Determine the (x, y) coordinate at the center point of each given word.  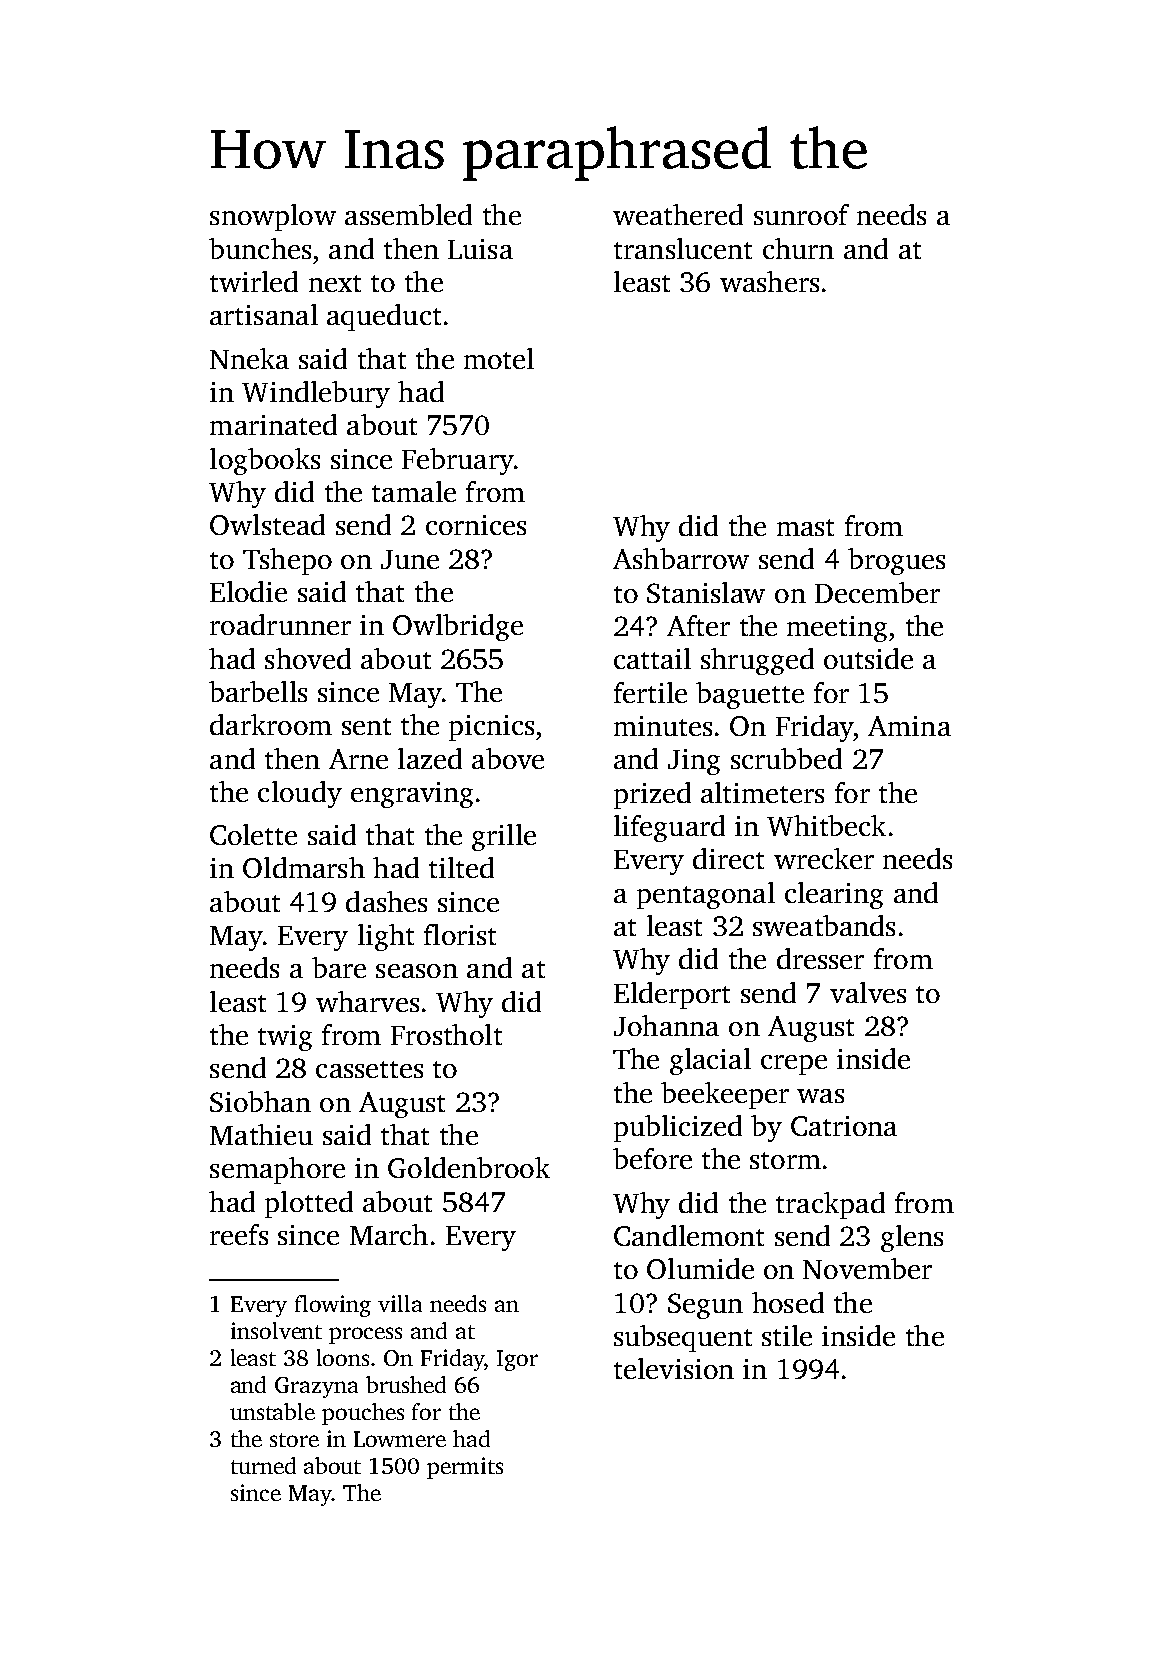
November (867, 1268)
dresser (820, 958)
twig (285, 1038)
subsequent (683, 1338)
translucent (683, 248)
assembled (408, 214)
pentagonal (706, 895)
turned (263, 1465)
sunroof (801, 214)
